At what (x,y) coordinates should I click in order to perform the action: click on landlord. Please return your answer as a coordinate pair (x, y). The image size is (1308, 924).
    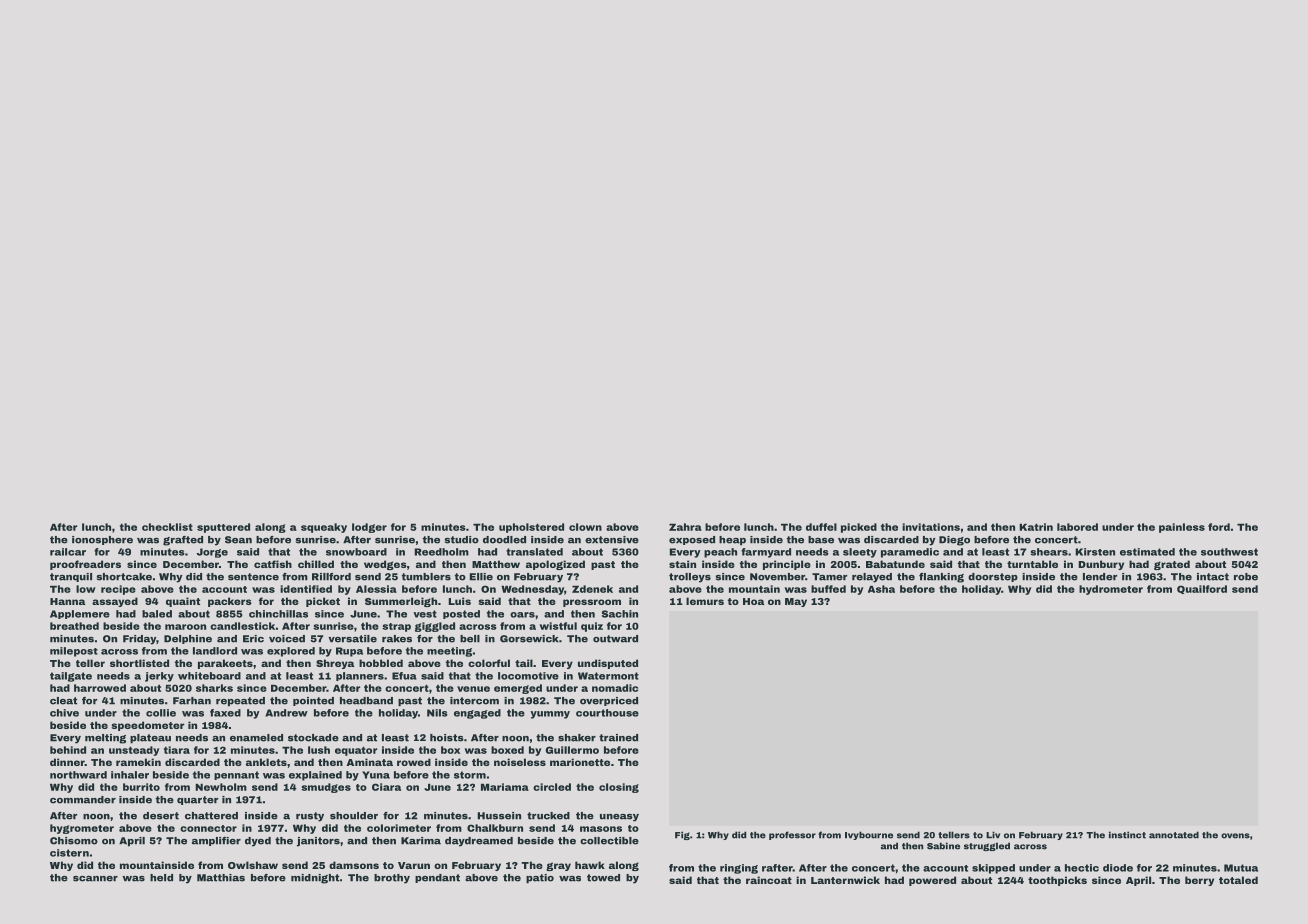
    Looking at the image, I should click on (215, 651).
